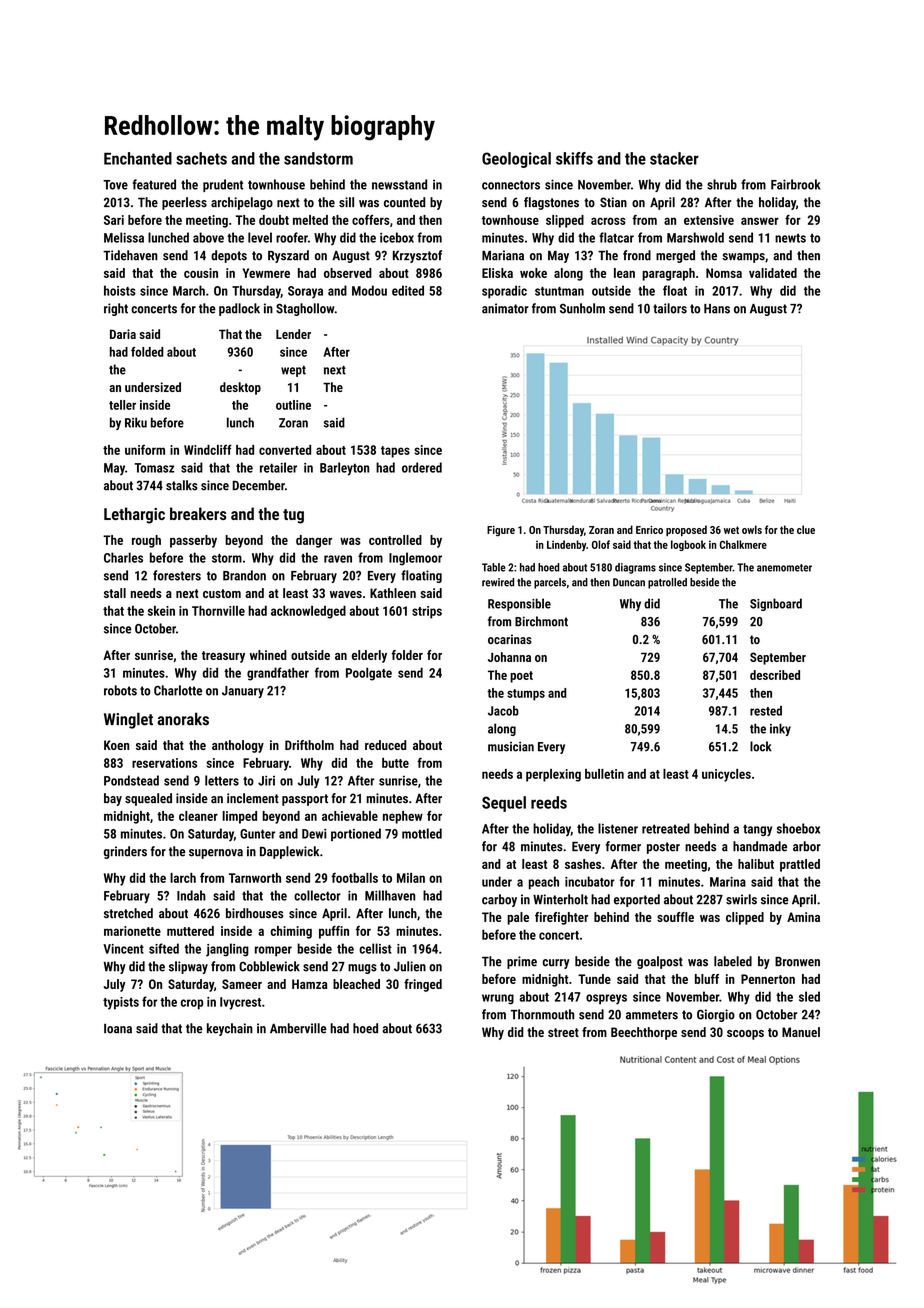  What do you see at coordinates (201, 158) in the document?
I see `sachets` at bounding box center [201, 158].
